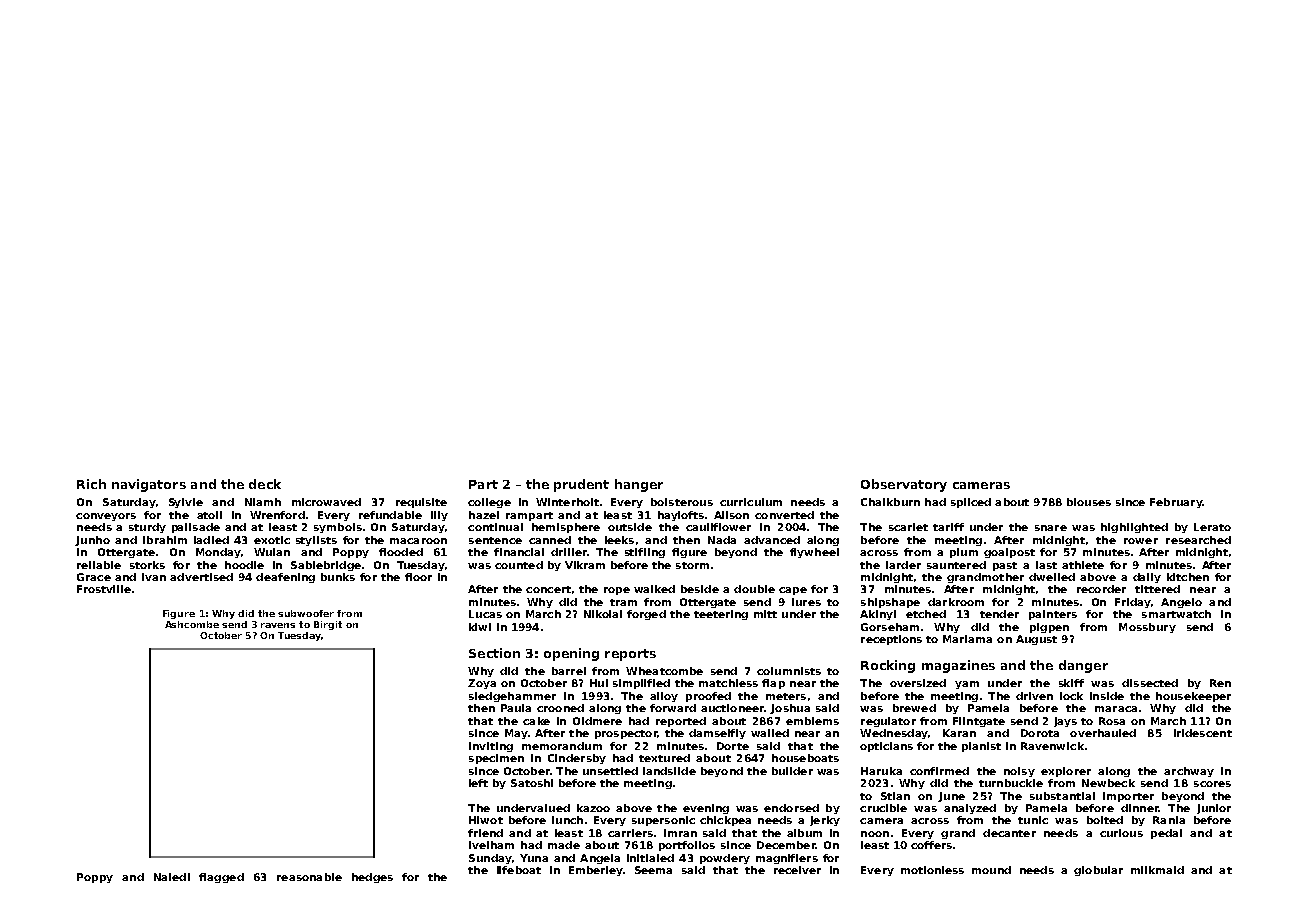 The width and height of the screenshot is (1308, 924). I want to click on Ashcombe, so click(192, 624).
